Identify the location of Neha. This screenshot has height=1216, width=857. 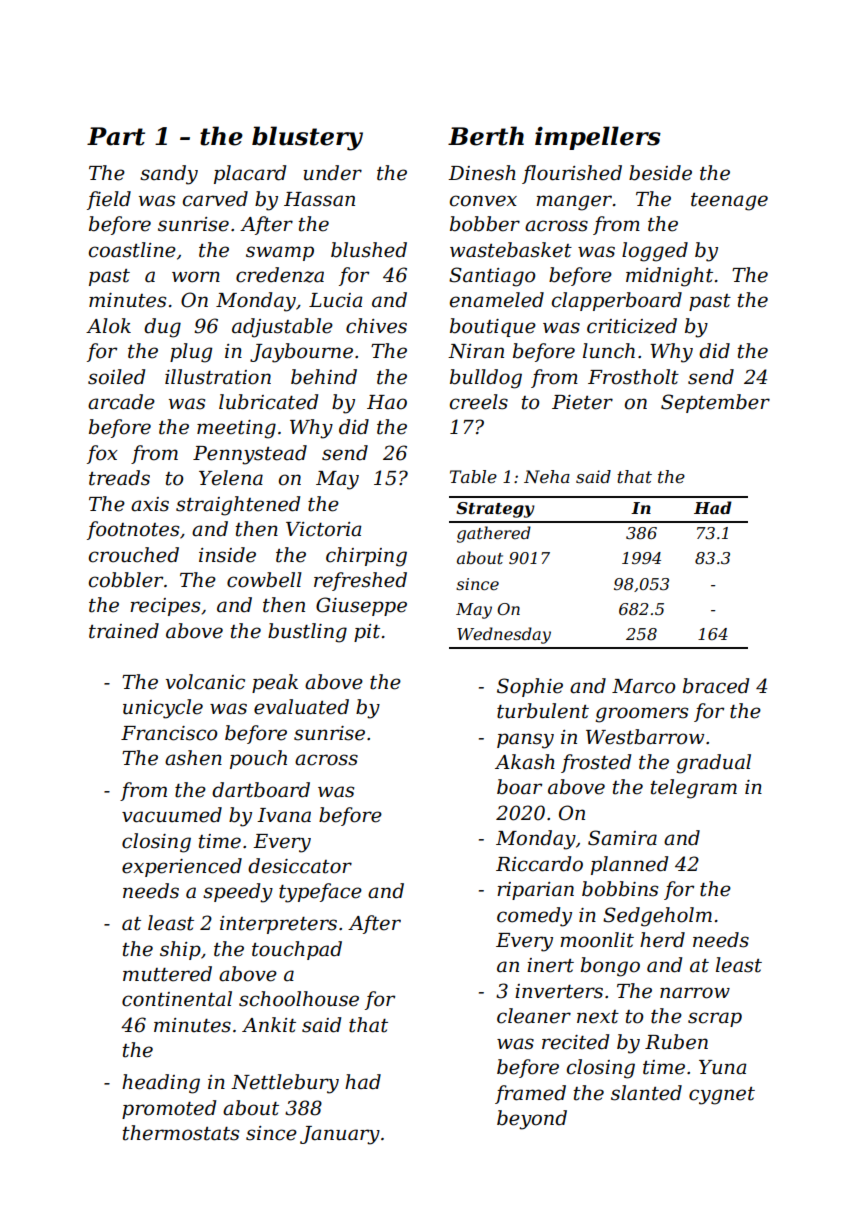
(547, 476).
